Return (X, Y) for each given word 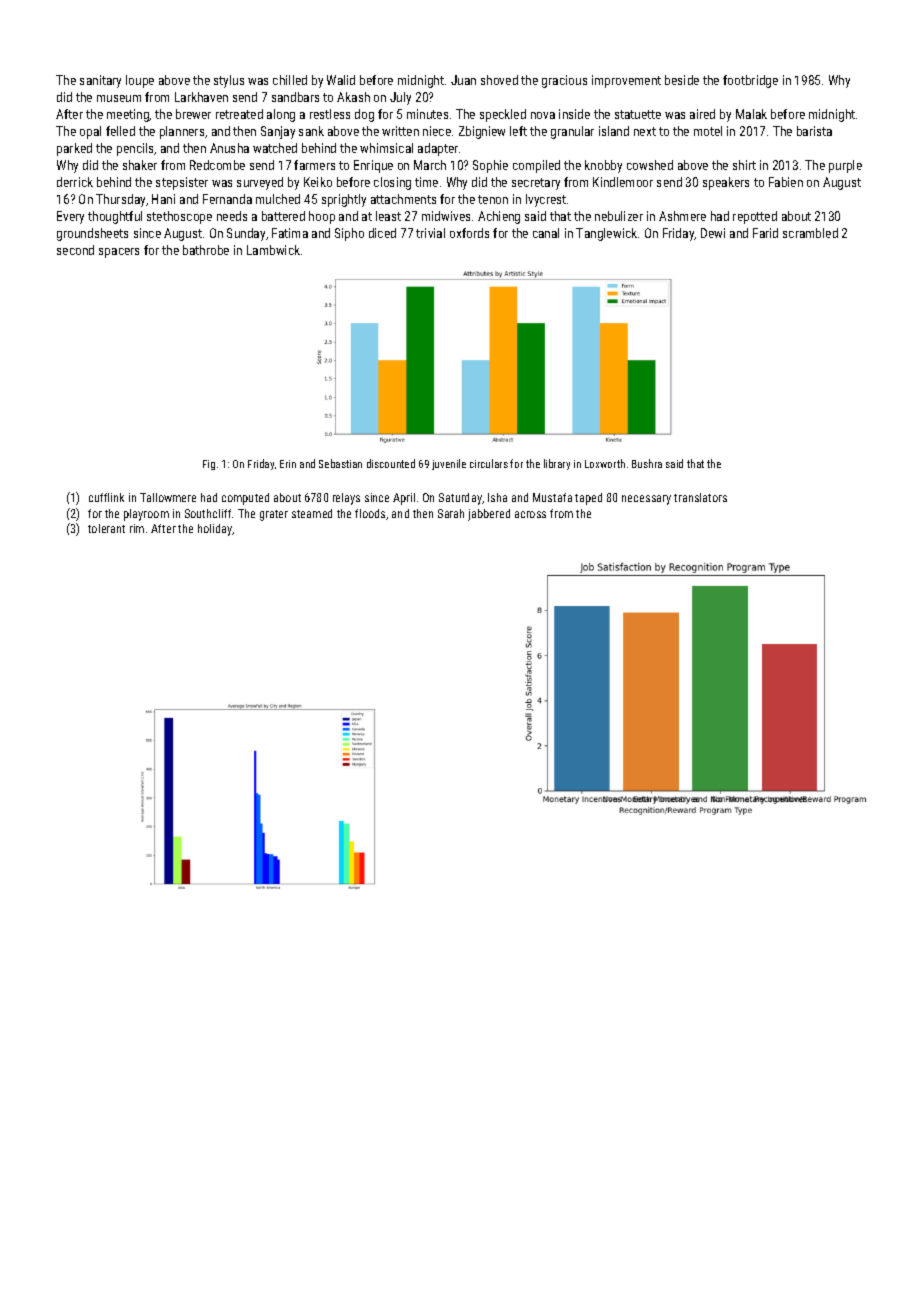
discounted (391, 463)
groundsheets (92, 234)
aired (702, 114)
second (75, 250)
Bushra (647, 463)
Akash (353, 97)
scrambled (810, 233)
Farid (765, 233)
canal (546, 233)
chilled (290, 80)
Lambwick (273, 250)
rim (137, 528)
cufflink (106, 497)
